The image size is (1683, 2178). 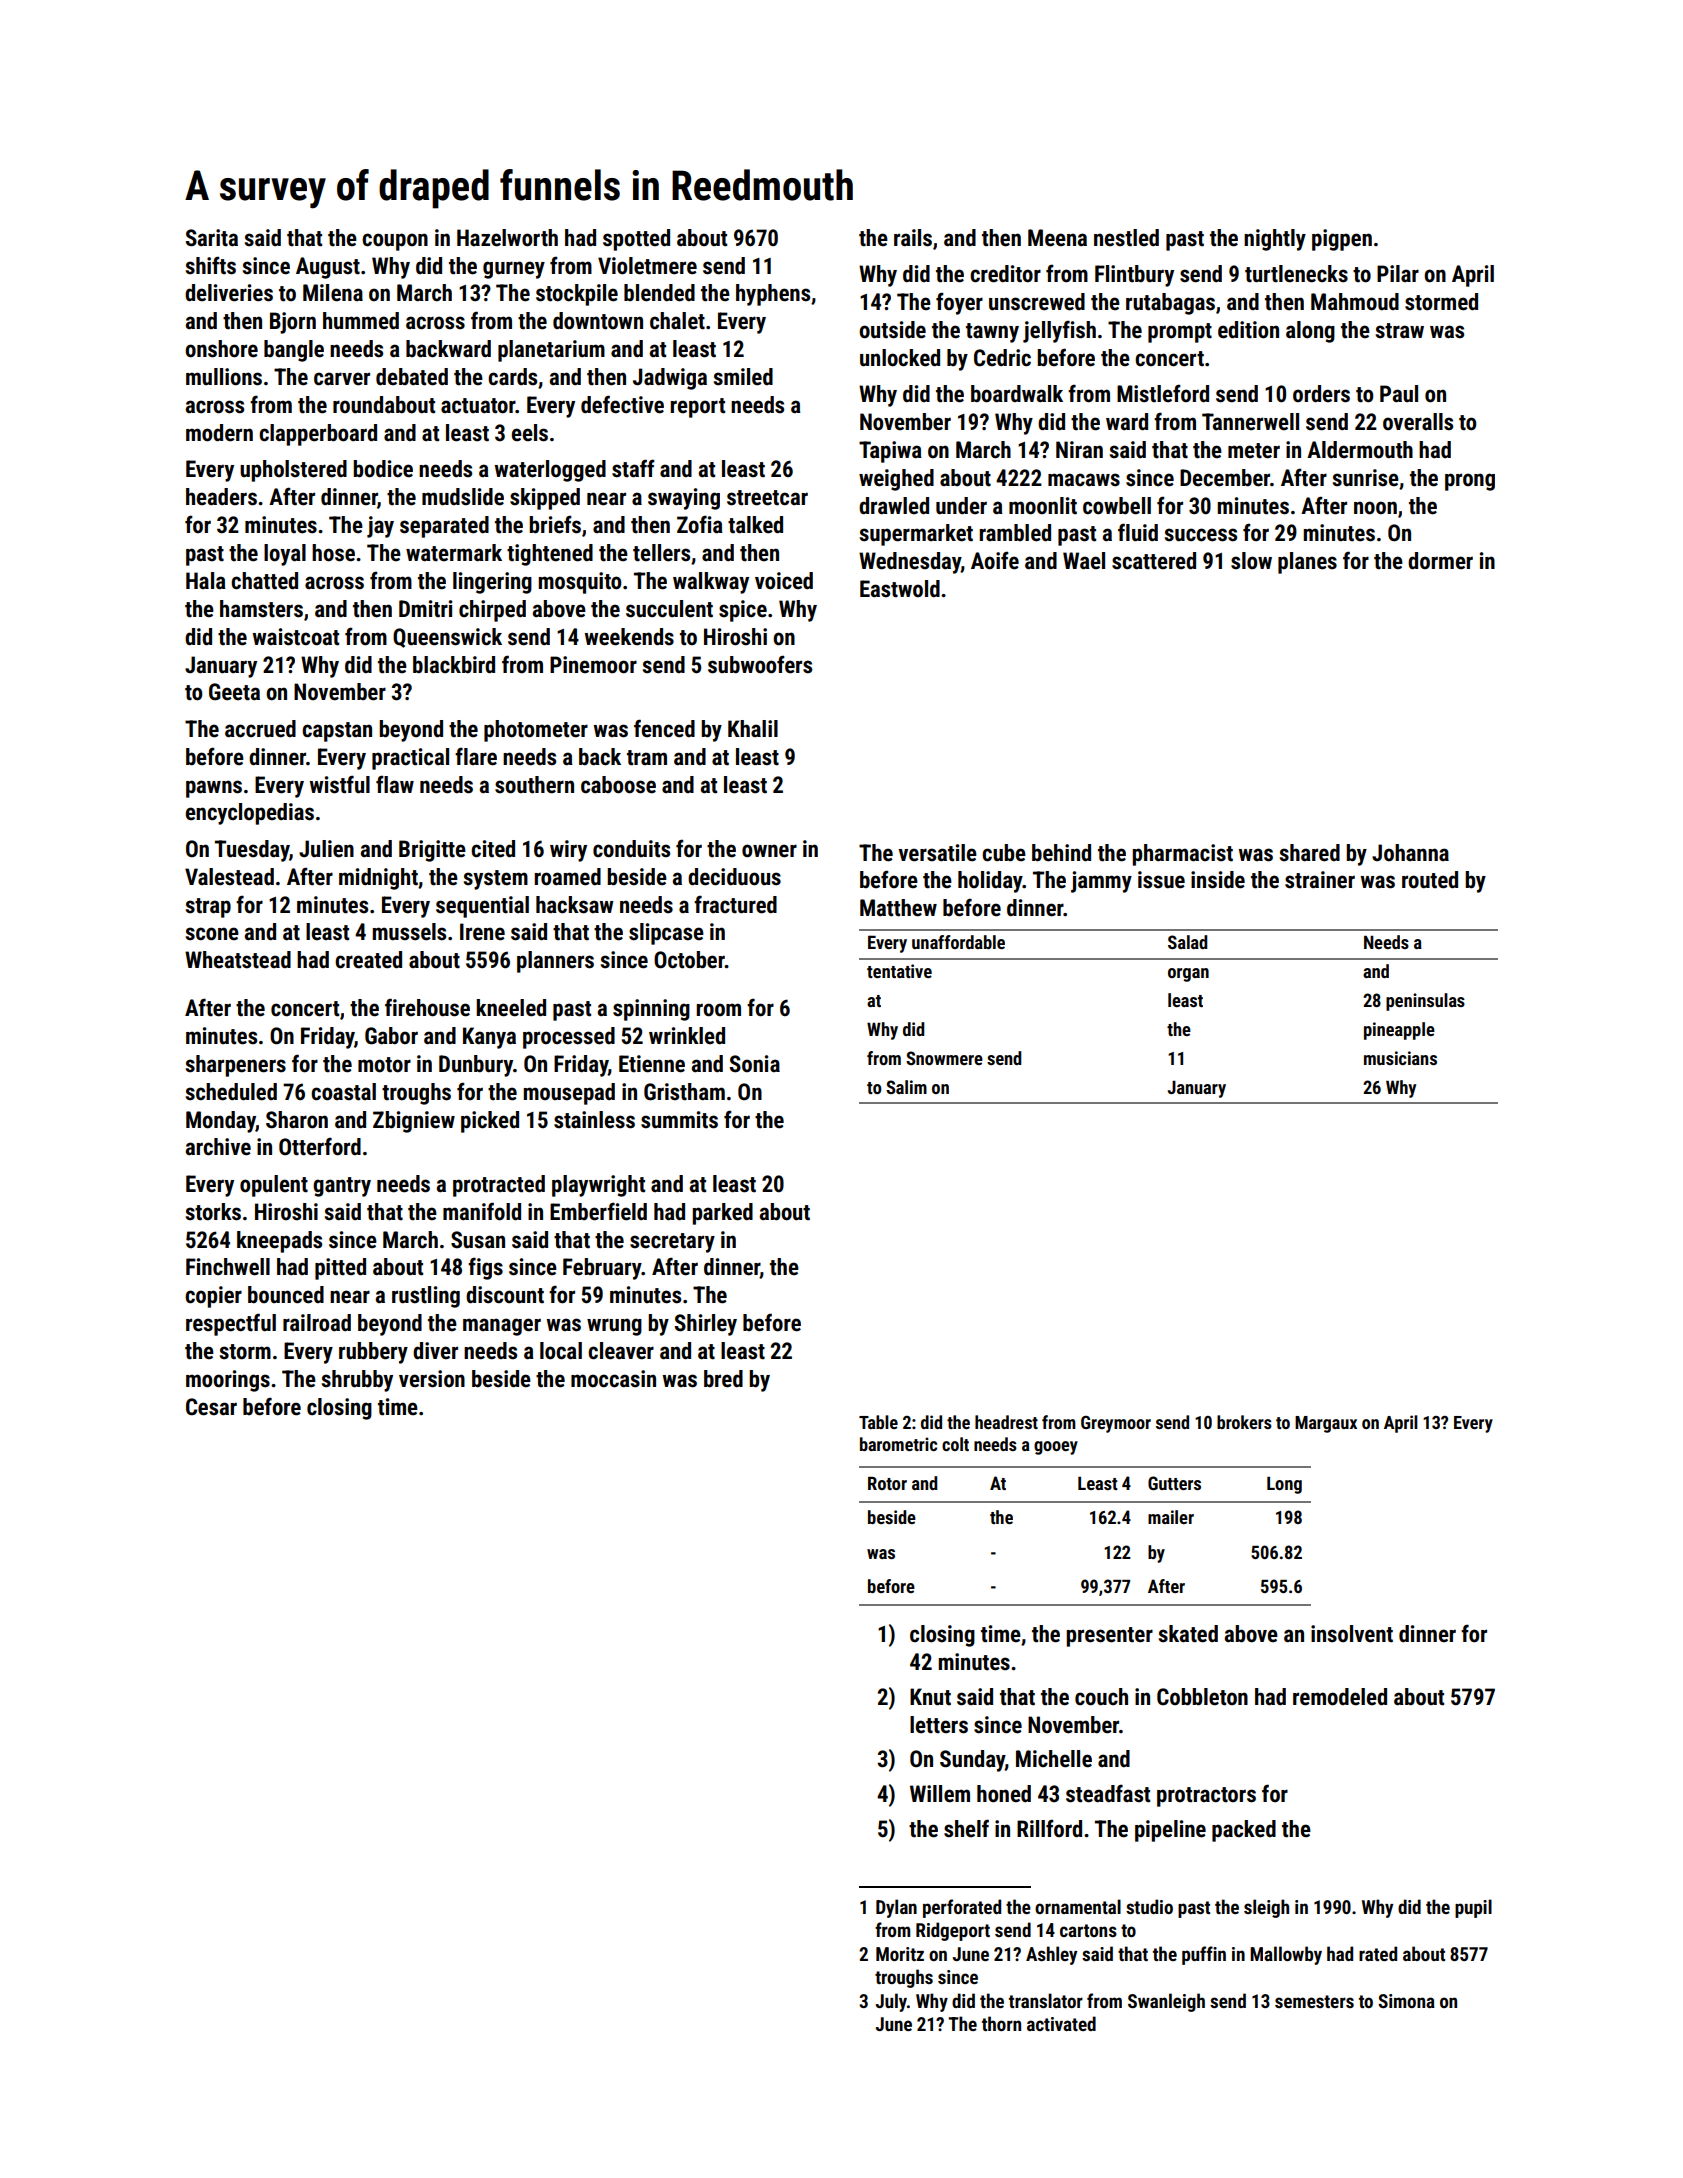 I want to click on planes, so click(x=1307, y=563).
